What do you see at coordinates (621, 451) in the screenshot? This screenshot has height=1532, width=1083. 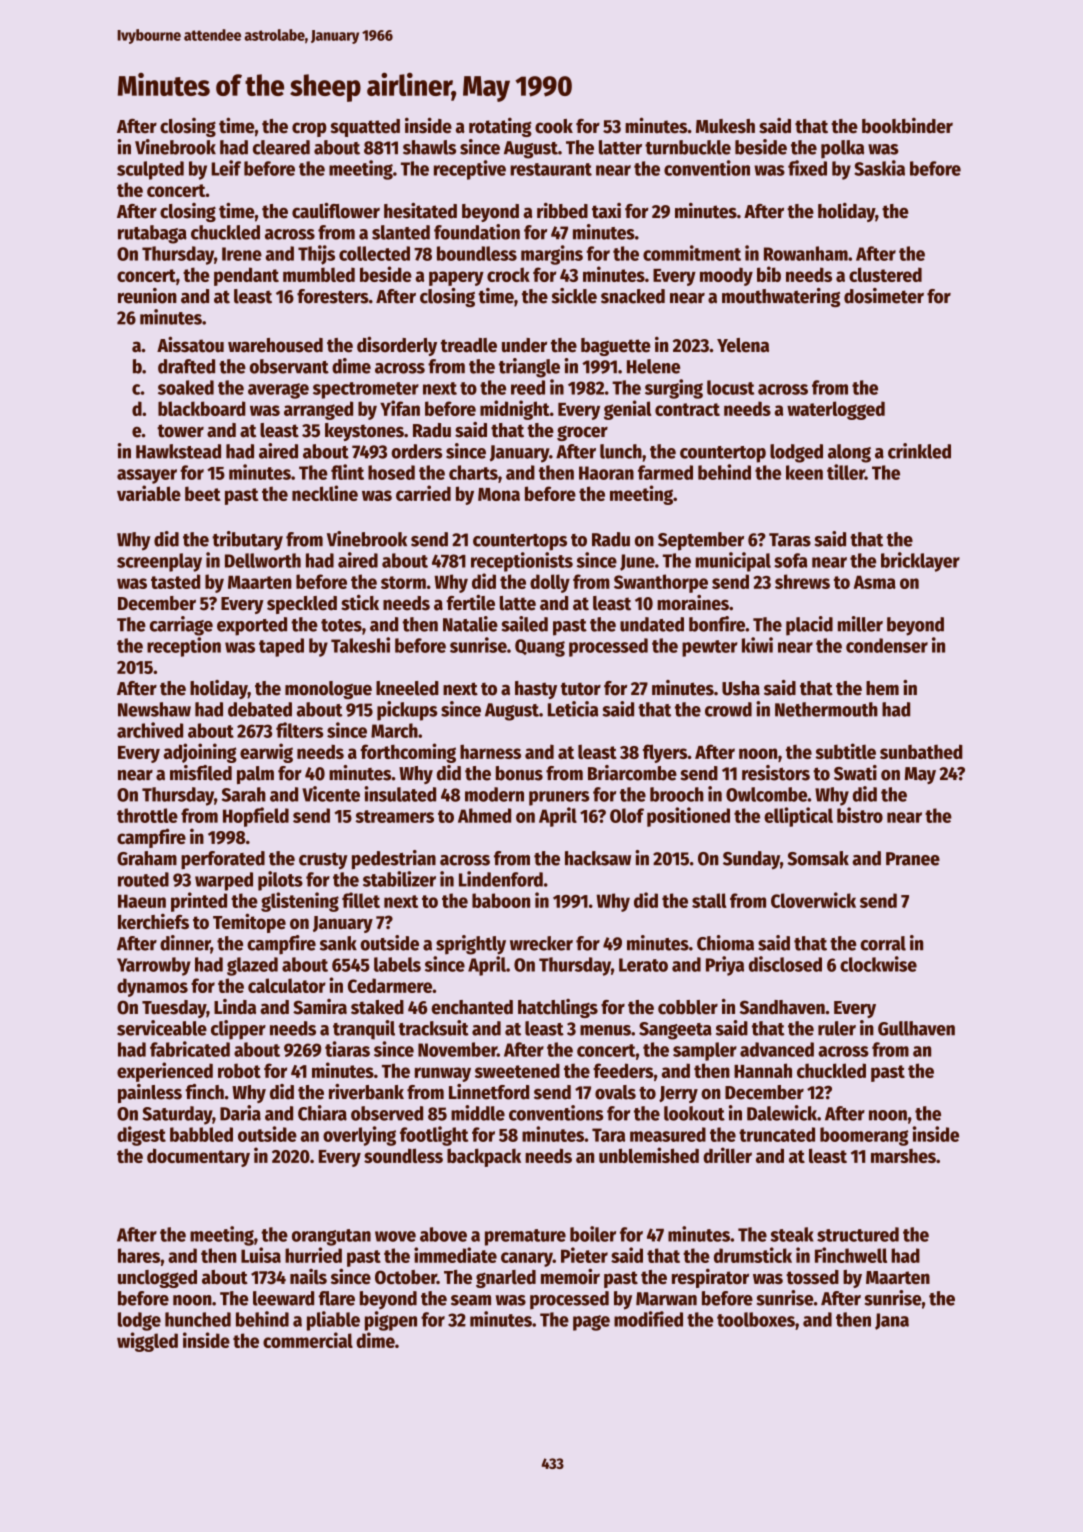 I see `lunch` at bounding box center [621, 451].
